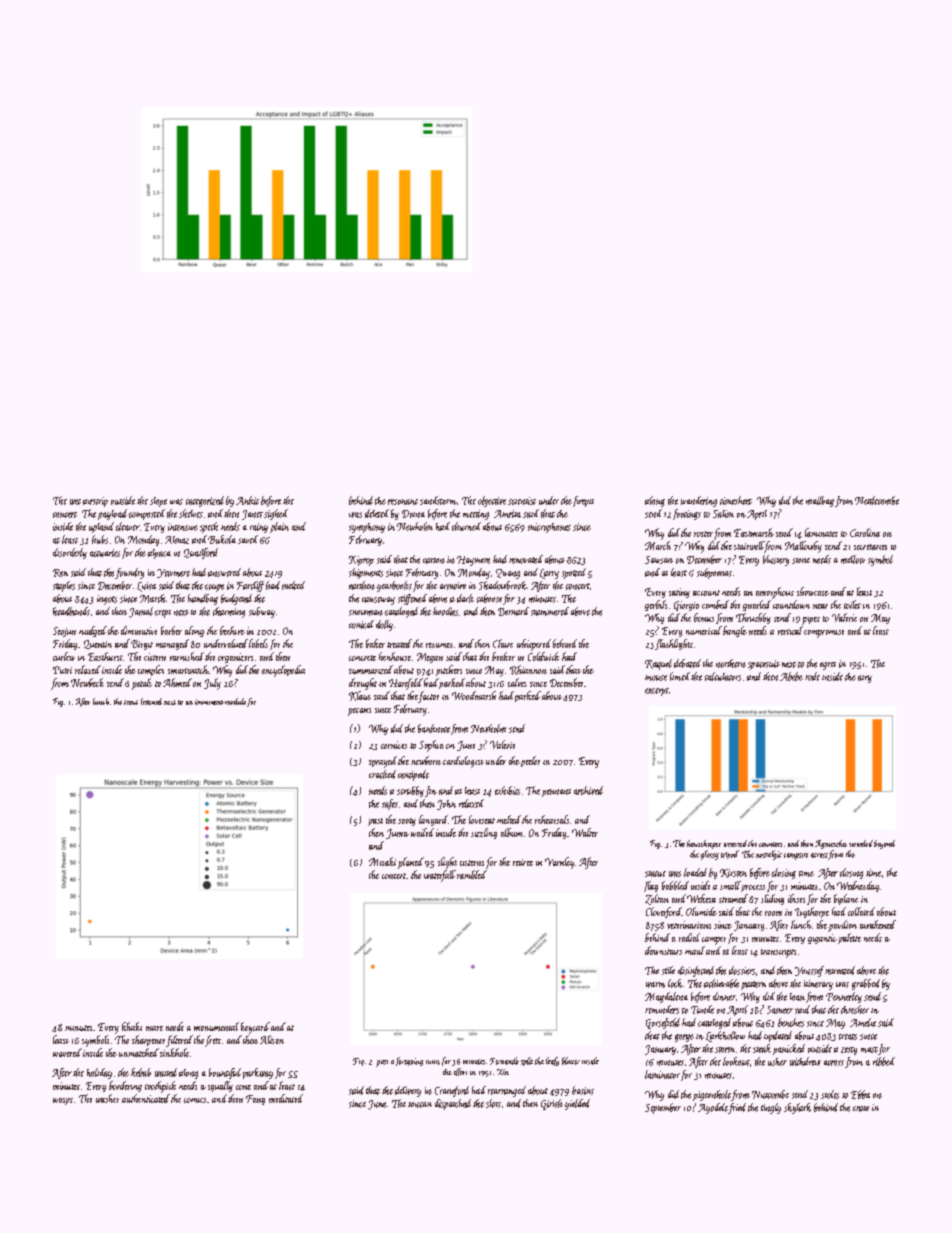 This screenshot has height=1233, width=952. What do you see at coordinates (209, 702) in the screenshot?
I see `imminent` at bounding box center [209, 702].
